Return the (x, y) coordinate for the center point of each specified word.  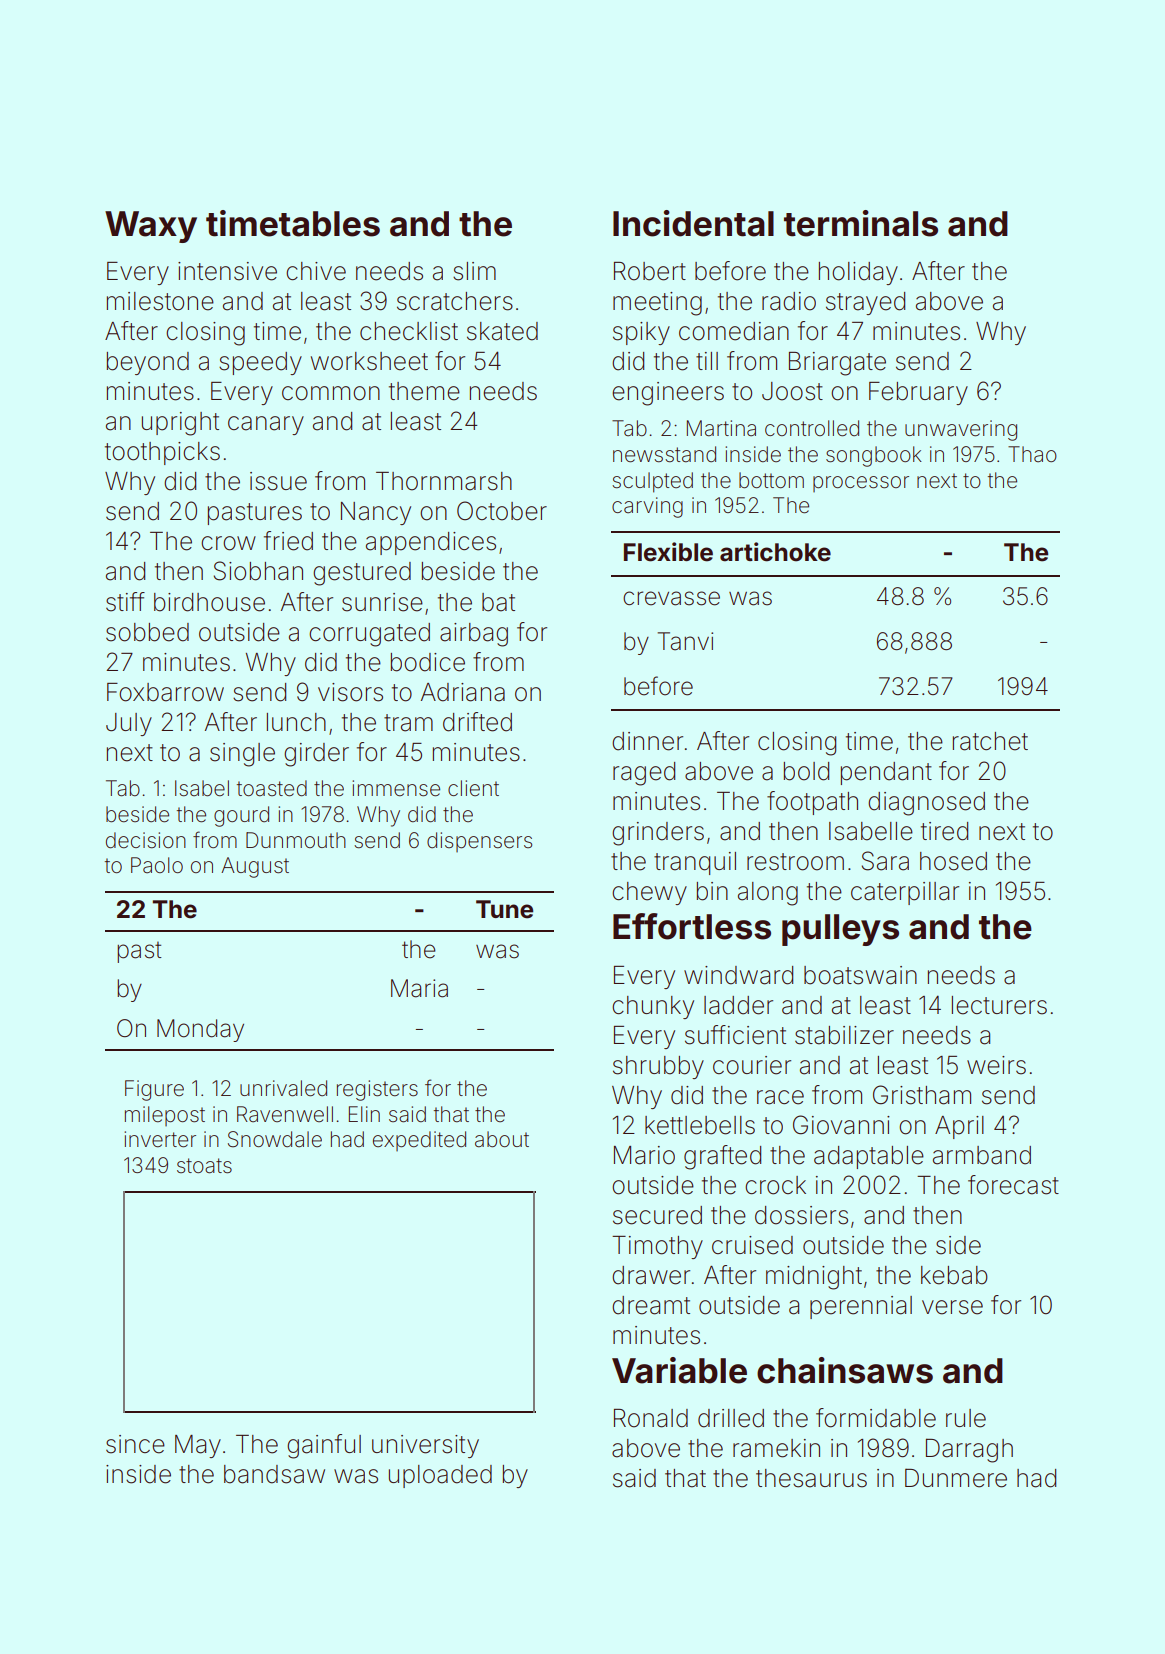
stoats (204, 1166)
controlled (812, 428)
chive (316, 271)
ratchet (990, 741)
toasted (272, 788)
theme (424, 391)
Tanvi (685, 641)
